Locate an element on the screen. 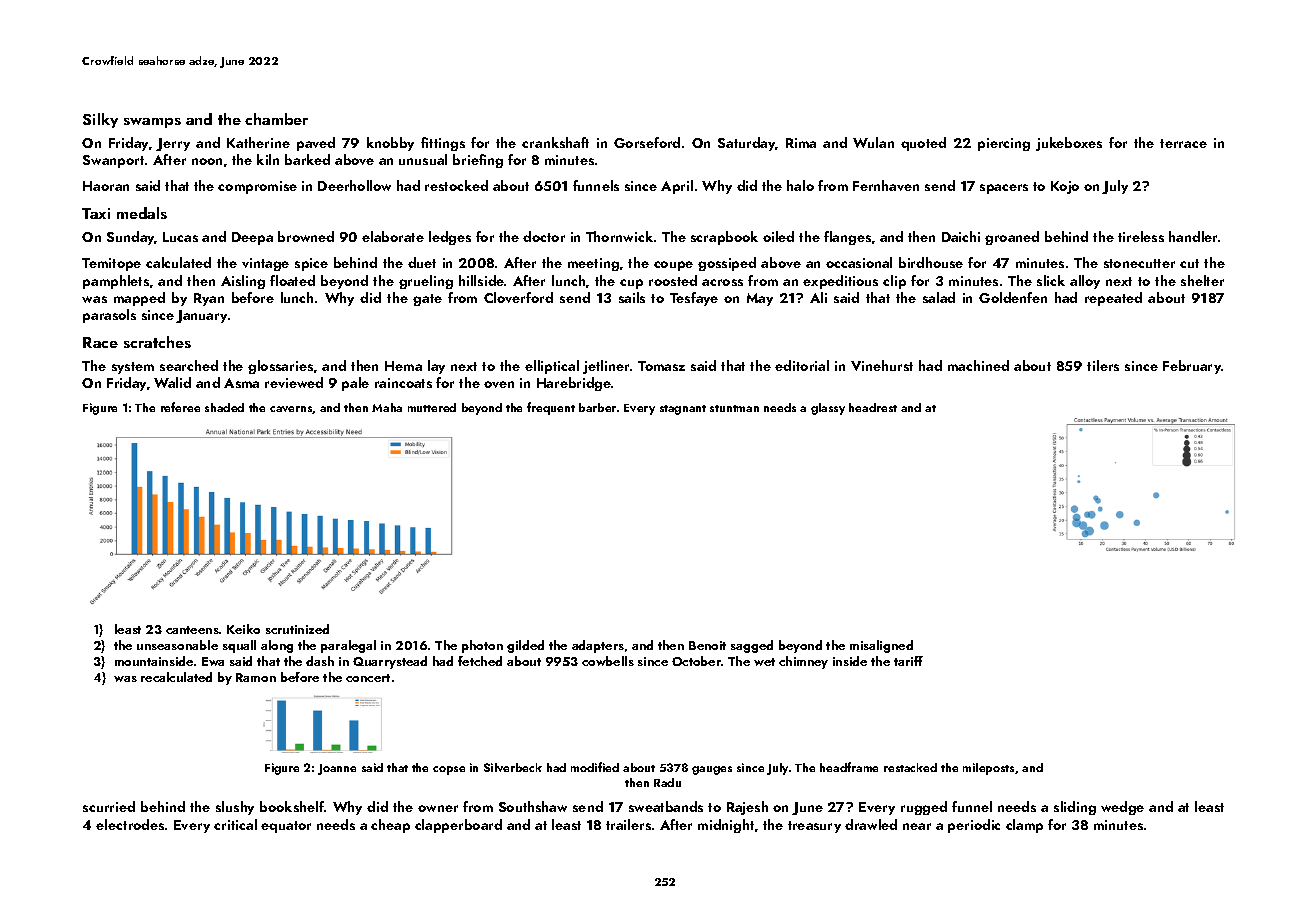  shaded is located at coordinates (224, 407).
